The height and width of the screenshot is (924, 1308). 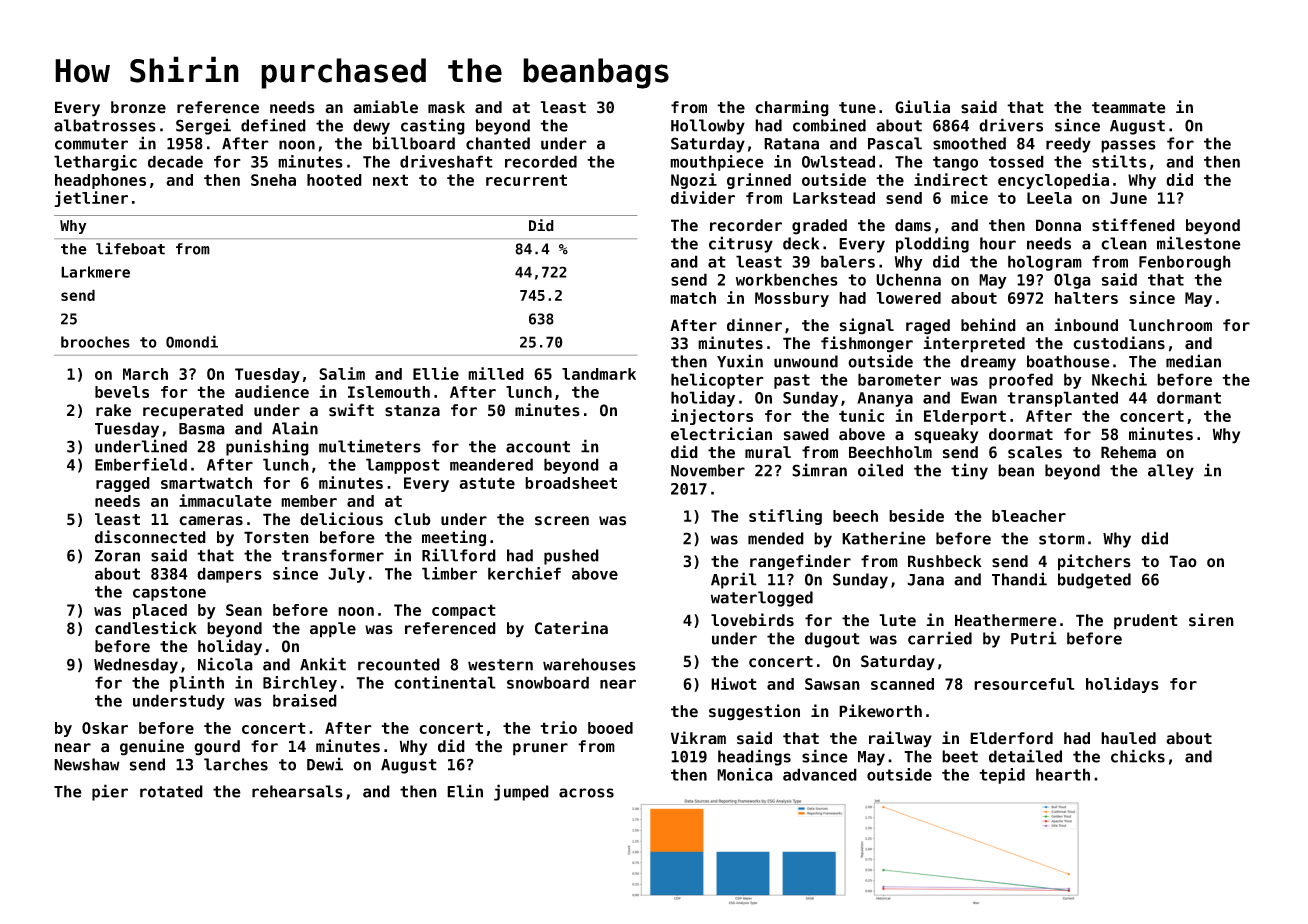 What do you see at coordinates (540, 749) in the screenshot?
I see `pruner` at bounding box center [540, 749].
